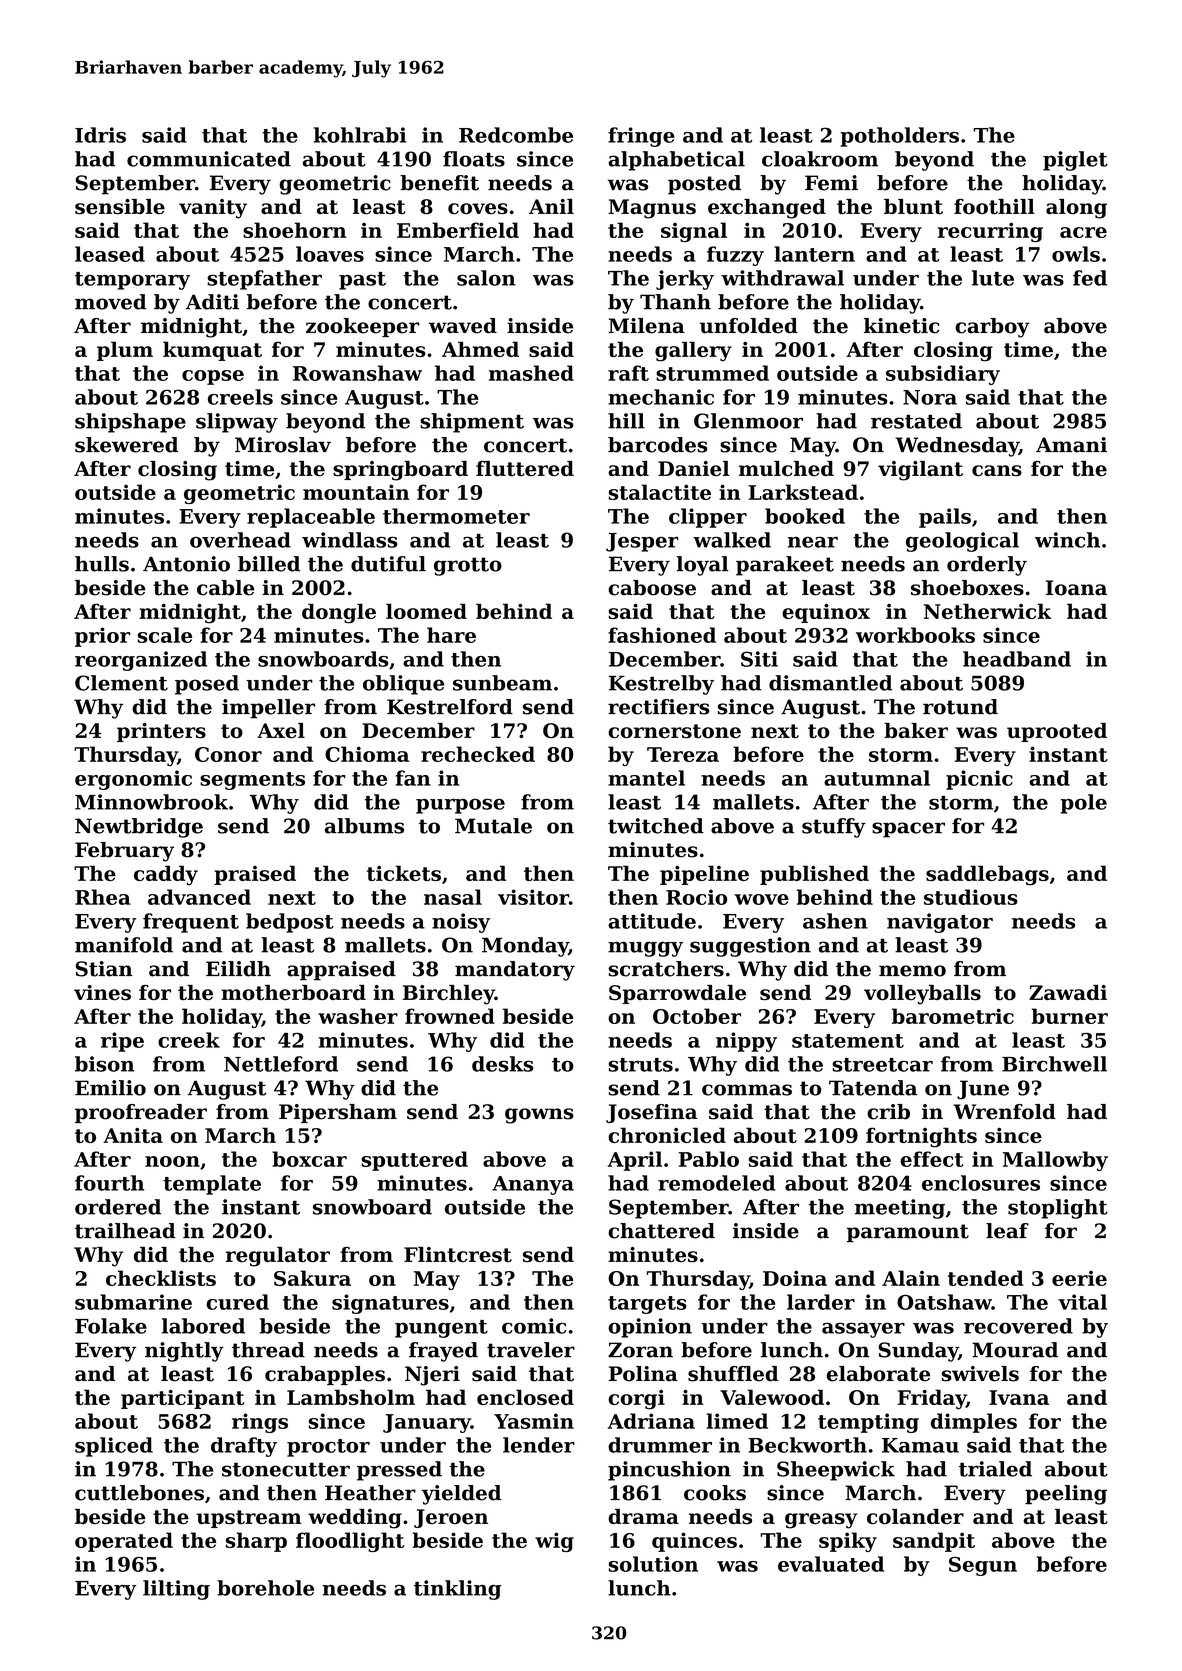 This screenshot has width=1182, height=1671. I want to click on shoehorn, so click(294, 230).
